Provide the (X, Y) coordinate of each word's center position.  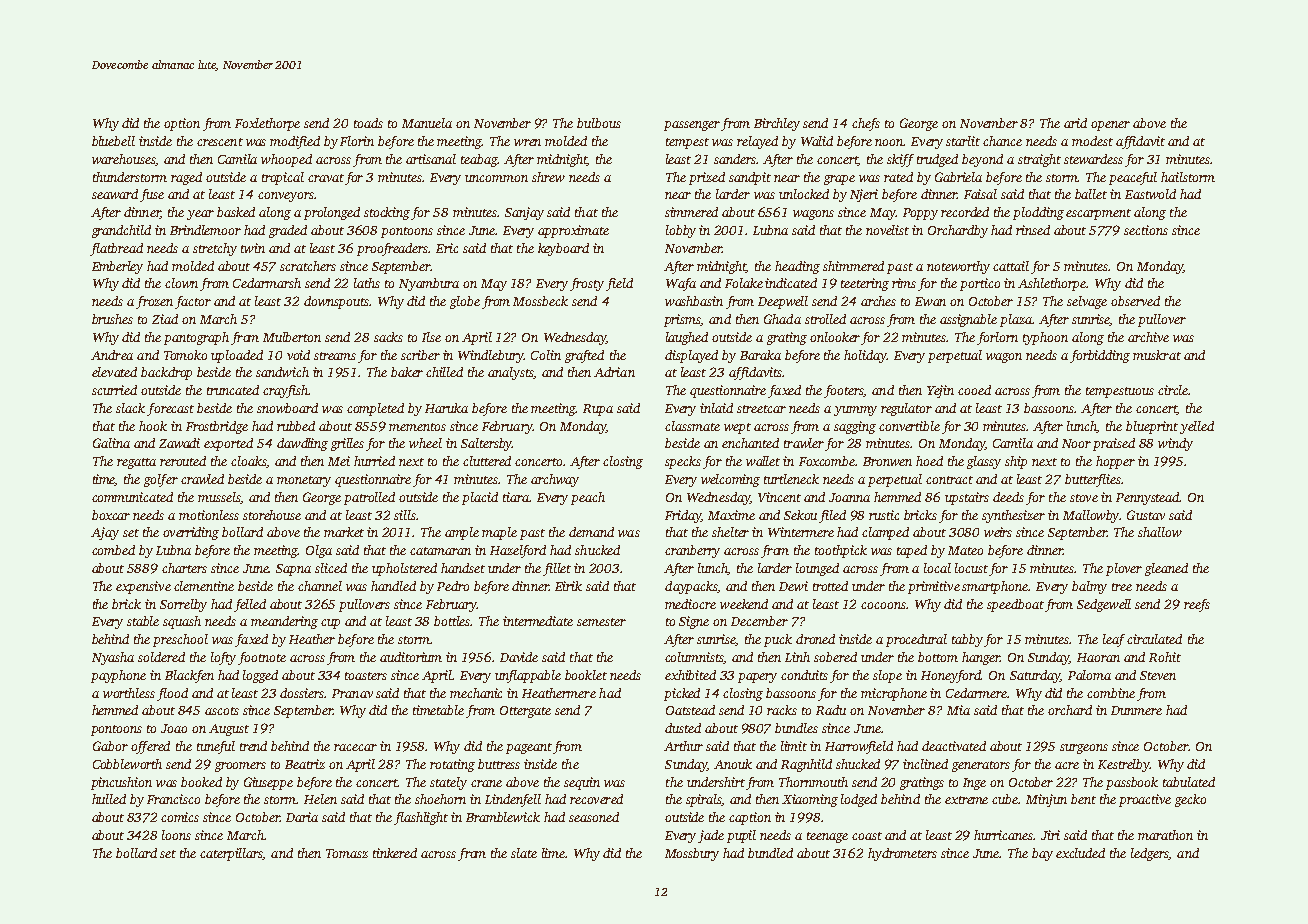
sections (1146, 230)
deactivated (954, 746)
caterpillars (231, 854)
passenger (692, 126)
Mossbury (692, 854)
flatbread (116, 249)
